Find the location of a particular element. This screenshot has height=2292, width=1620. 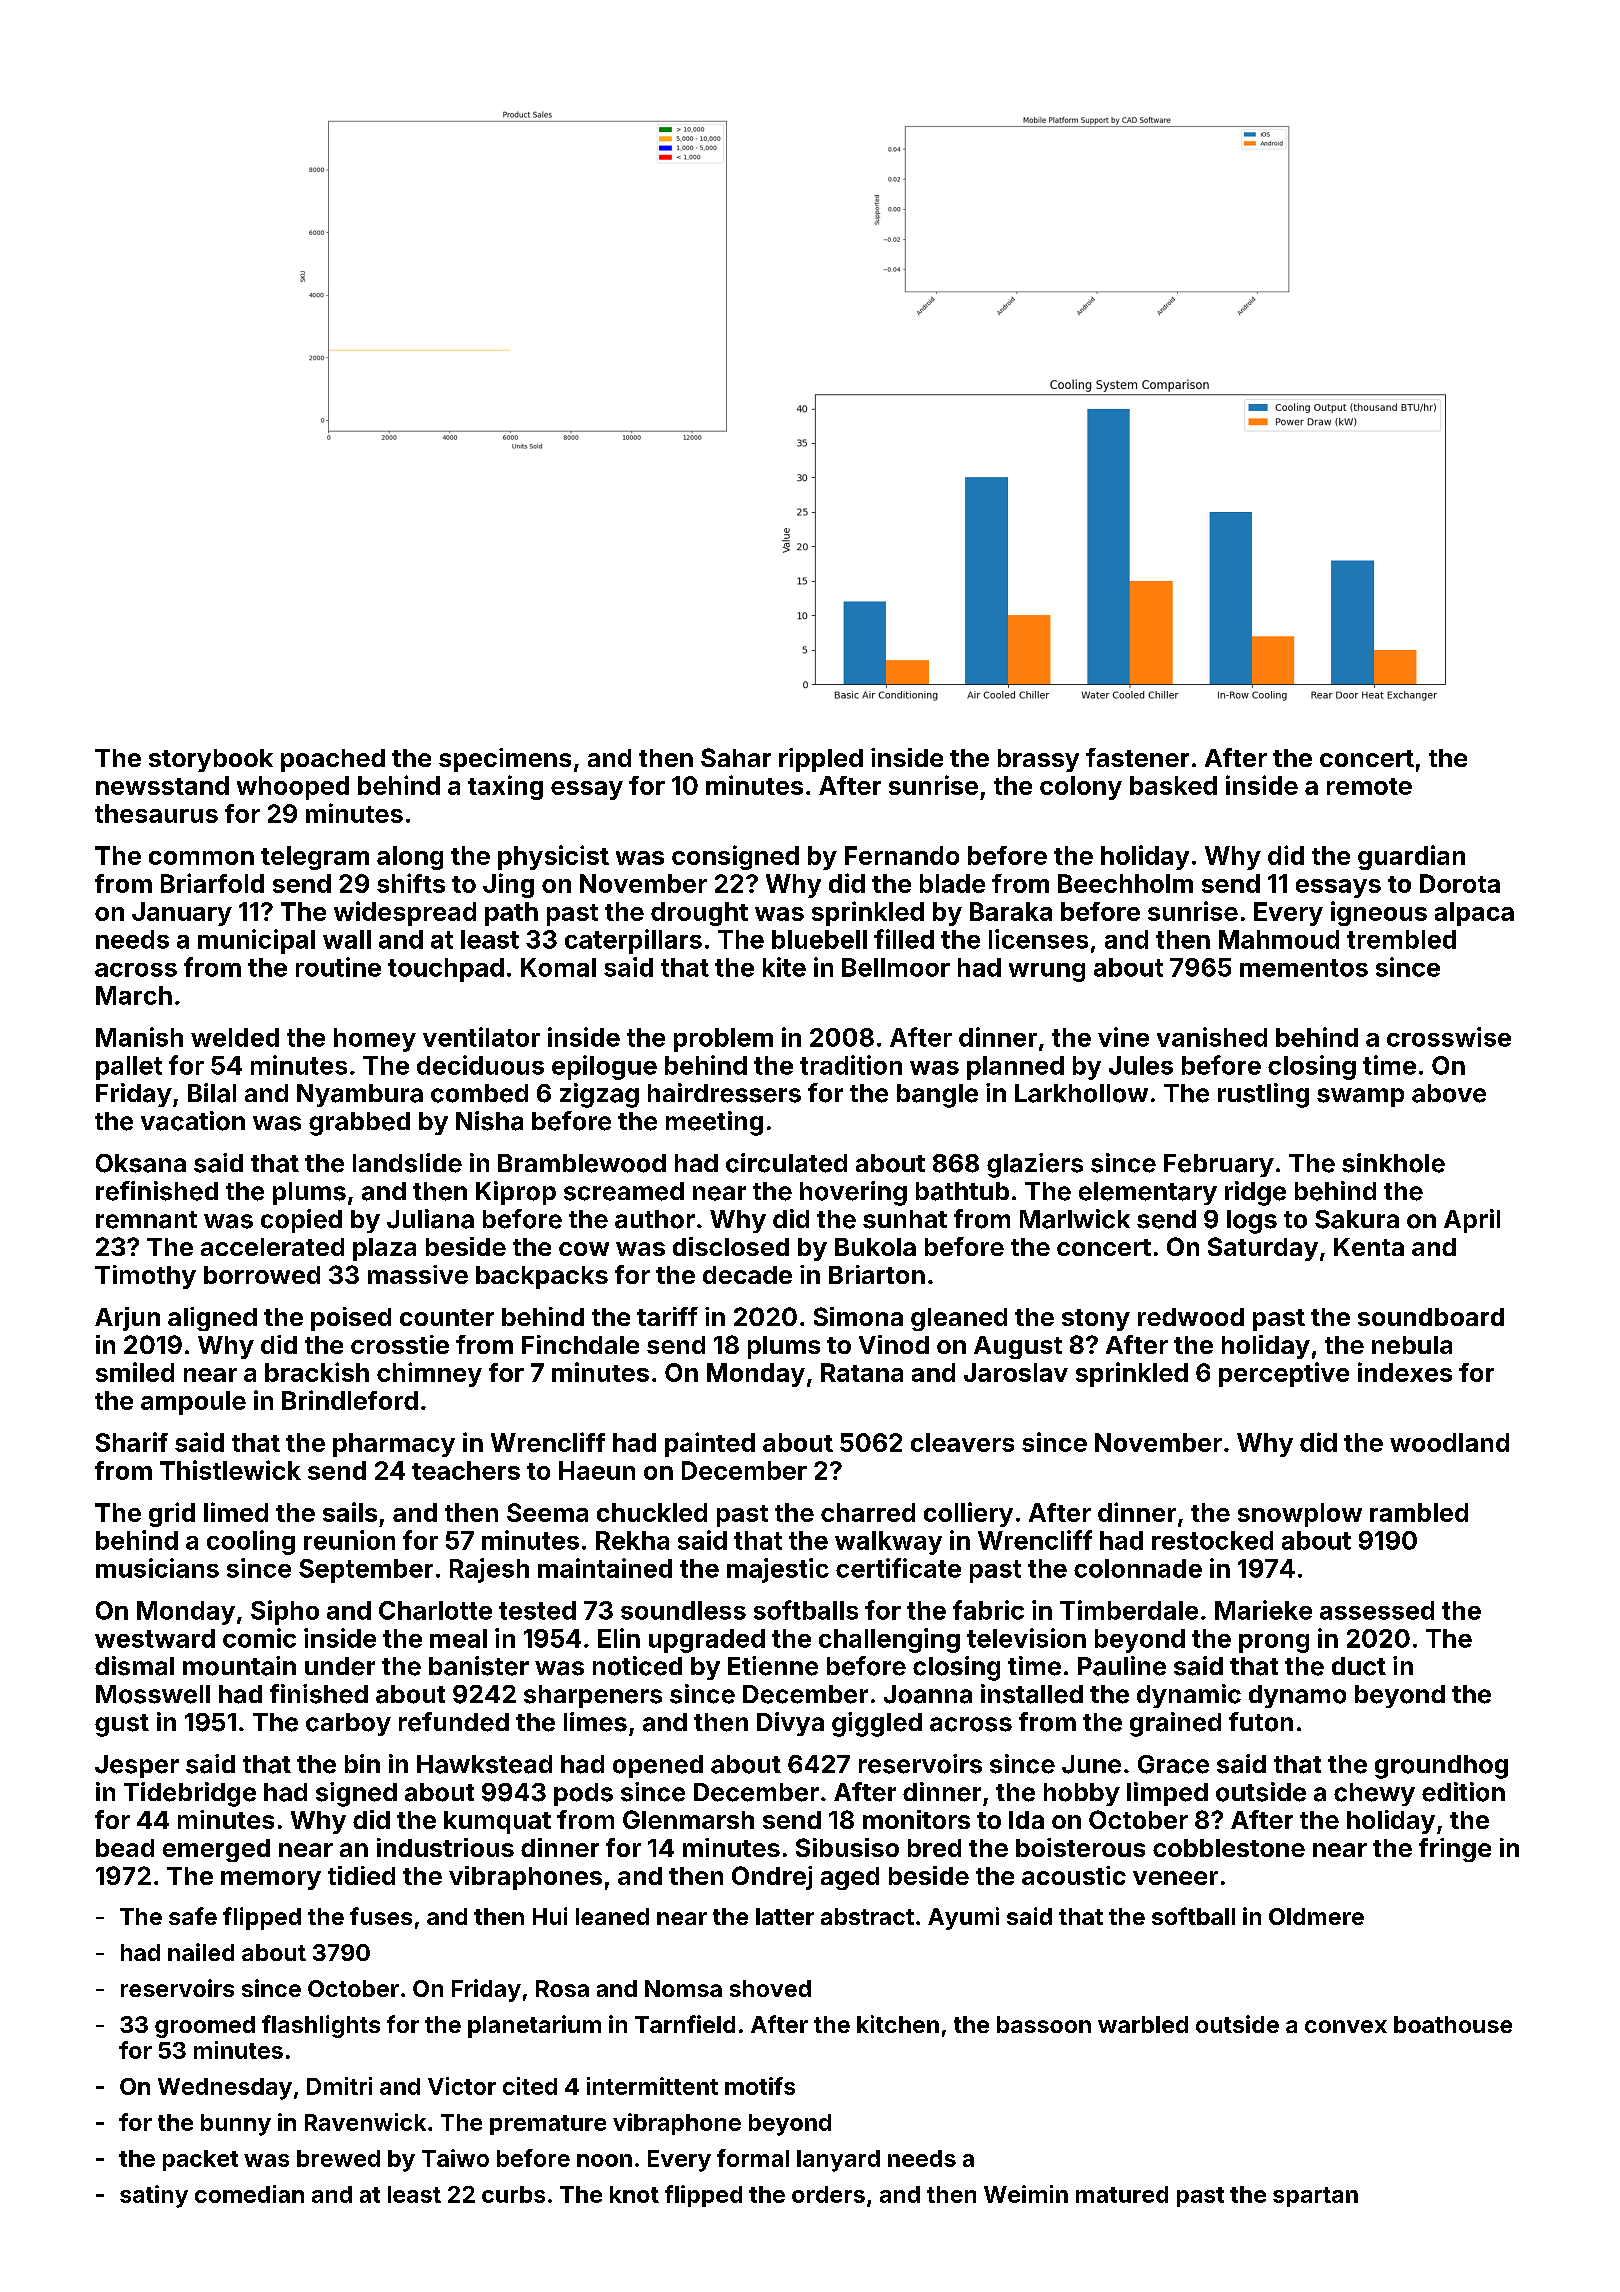

planned is located at coordinates (1015, 1068).
